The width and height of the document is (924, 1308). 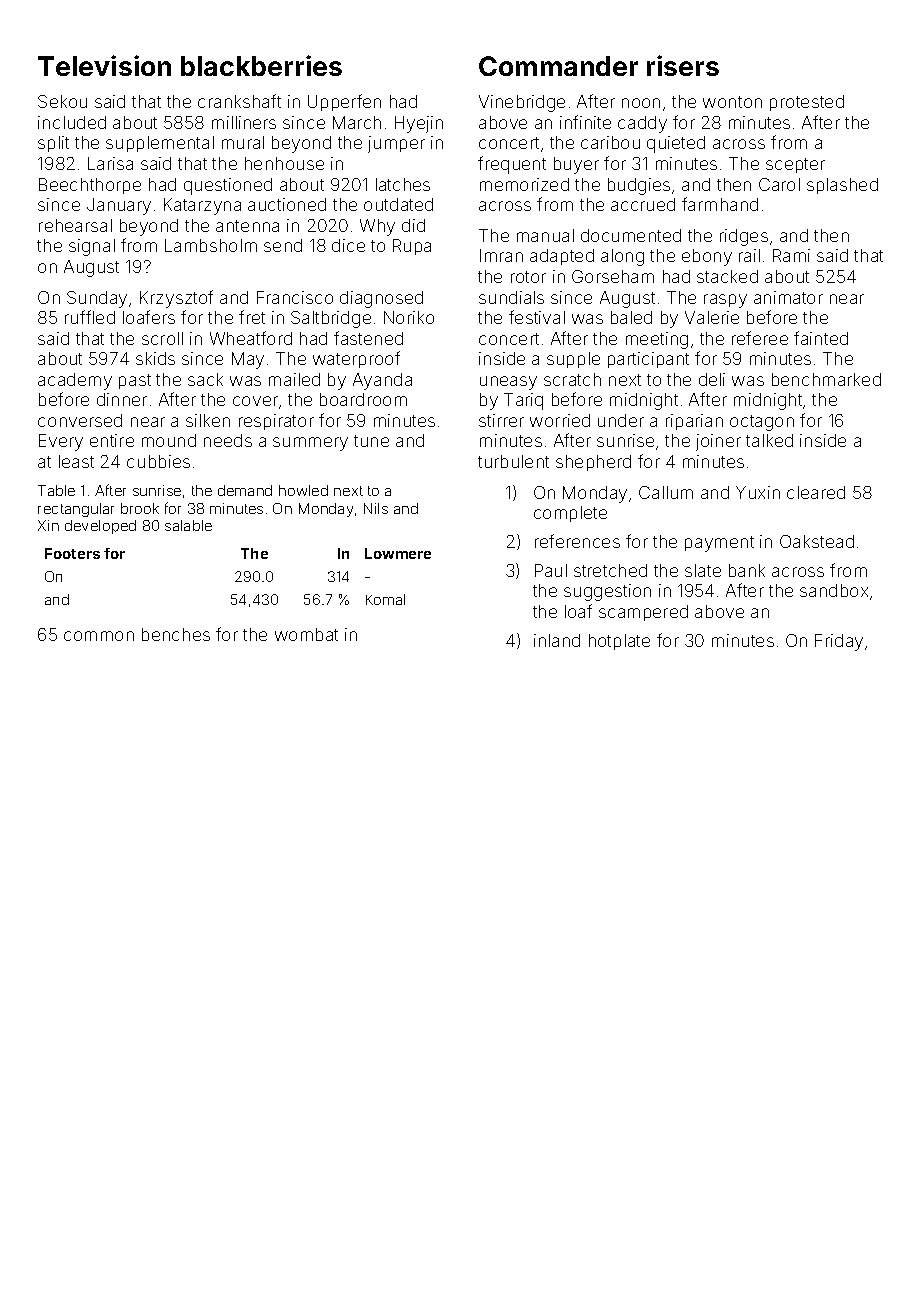 What do you see at coordinates (683, 65) in the document?
I see `risers` at bounding box center [683, 65].
